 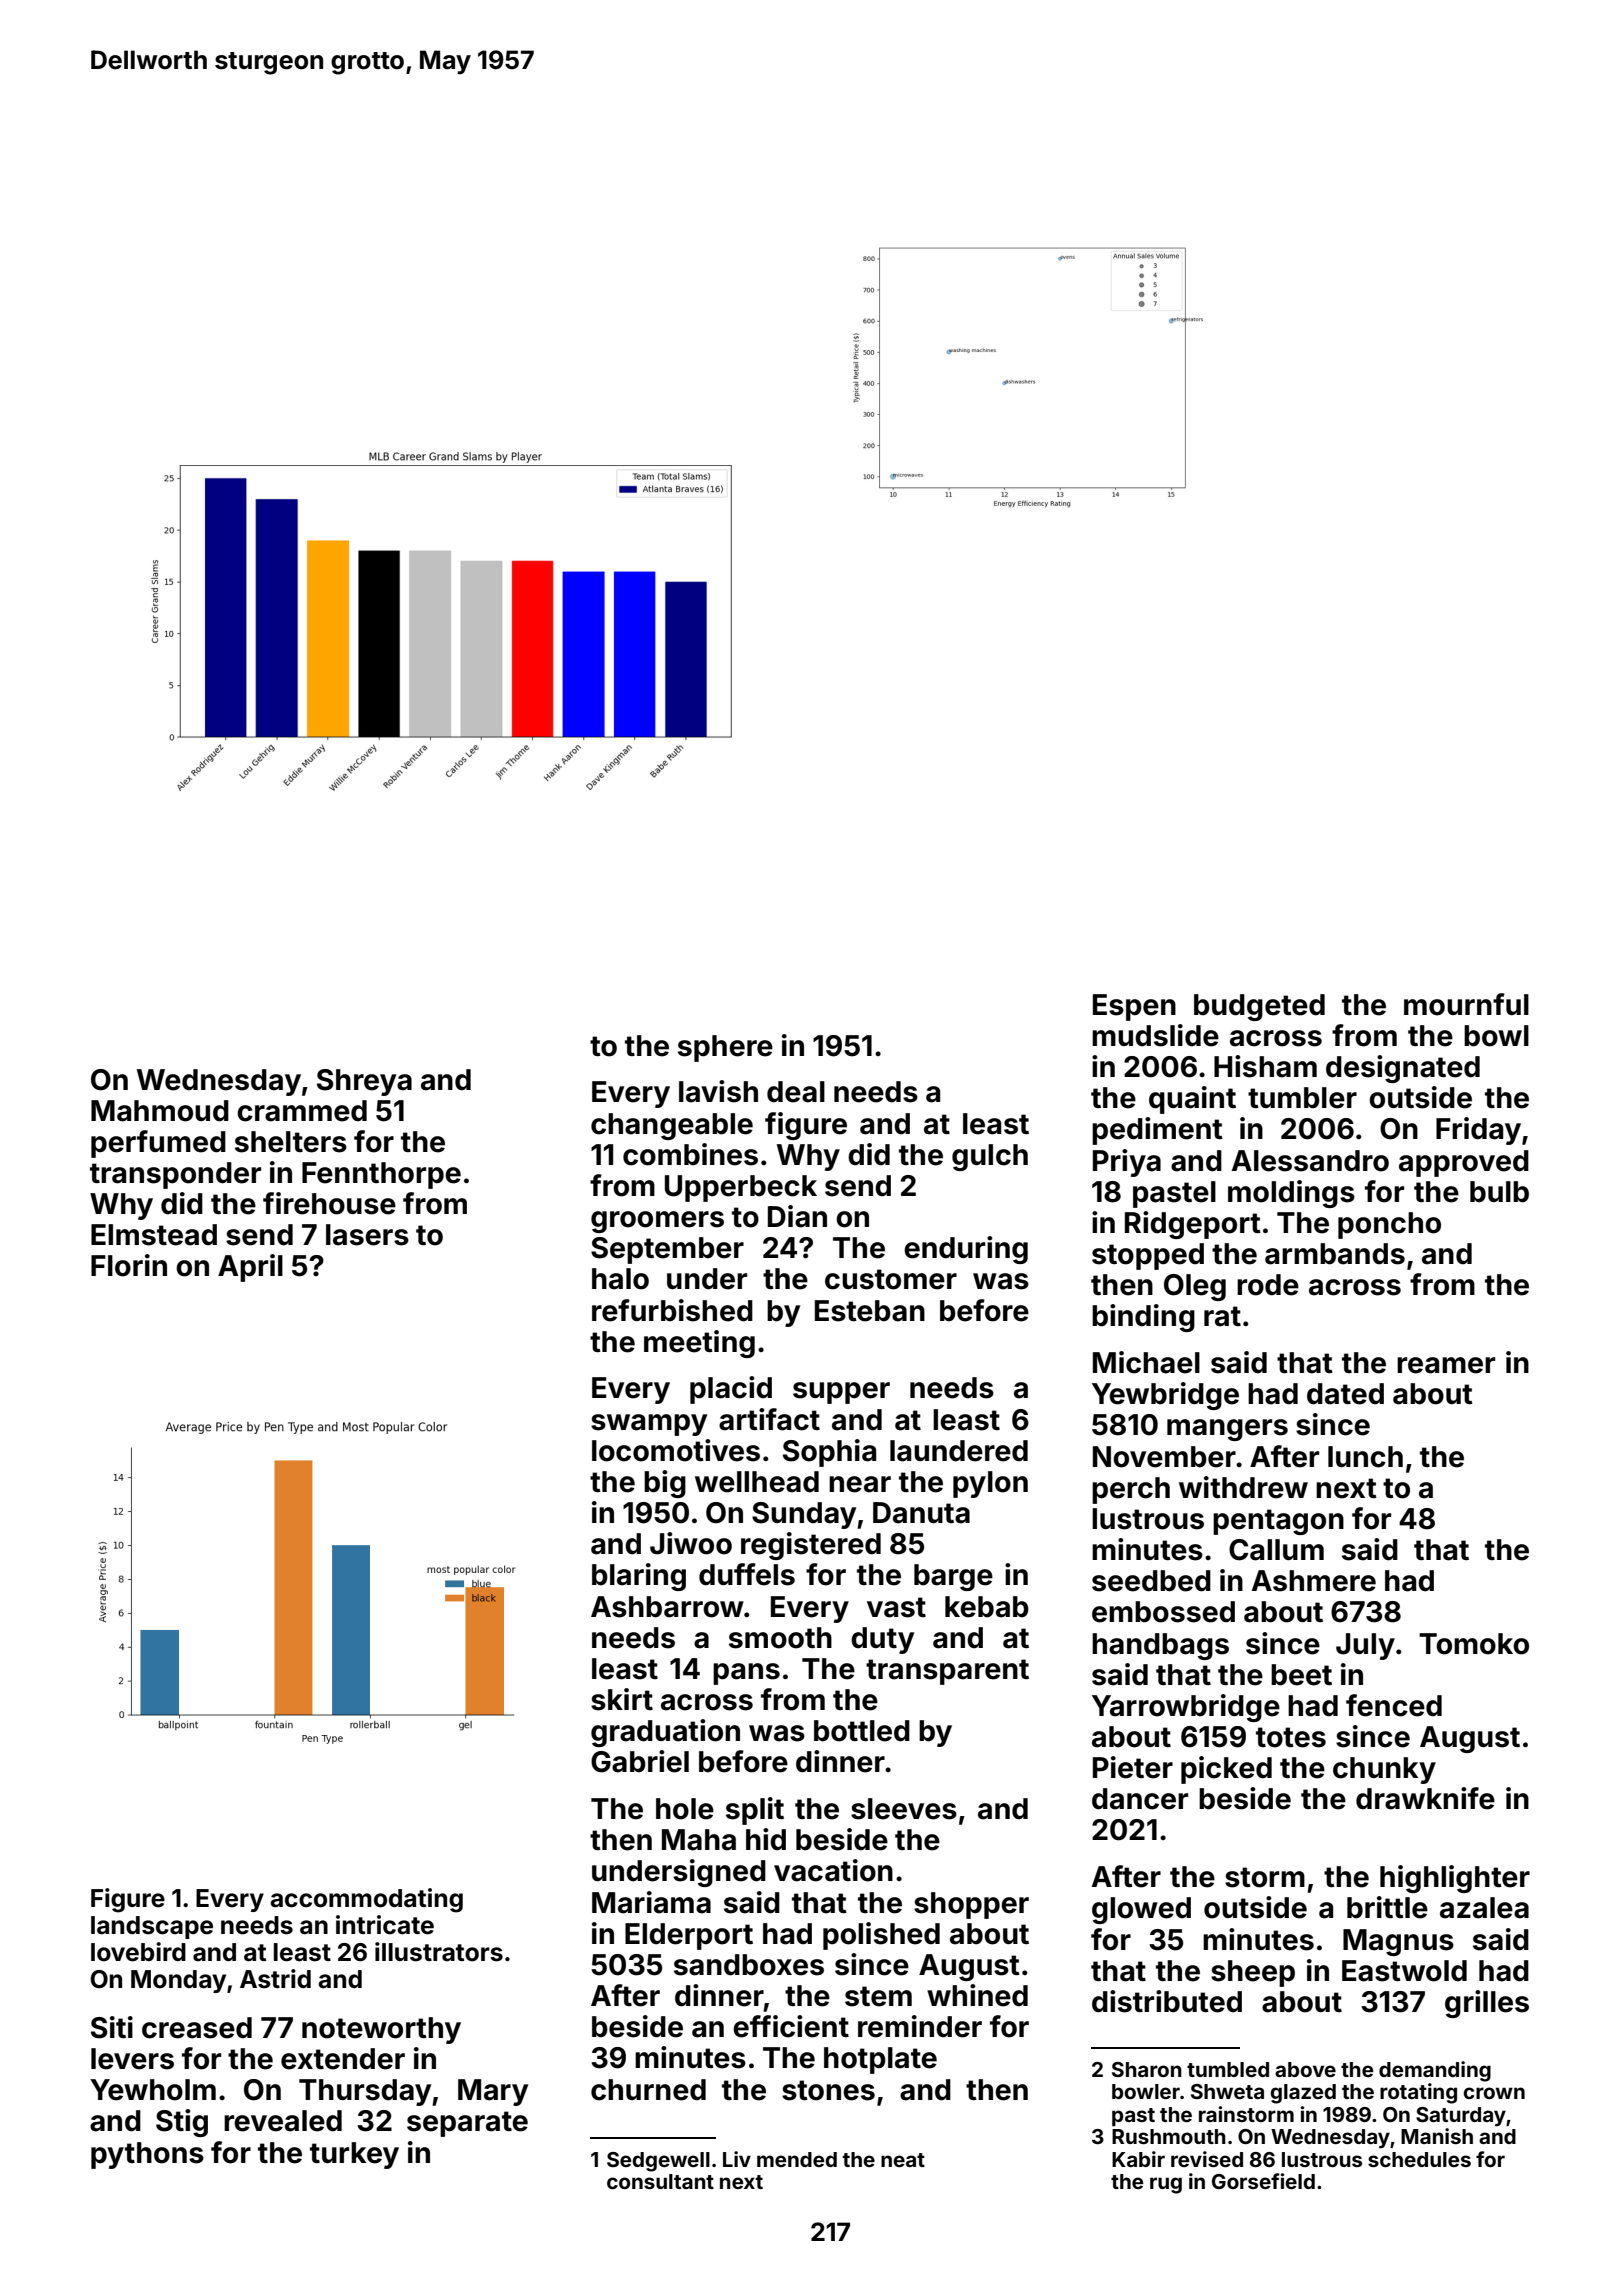 What do you see at coordinates (343, 2059) in the document?
I see `extender` at bounding box center [343, 2059].
